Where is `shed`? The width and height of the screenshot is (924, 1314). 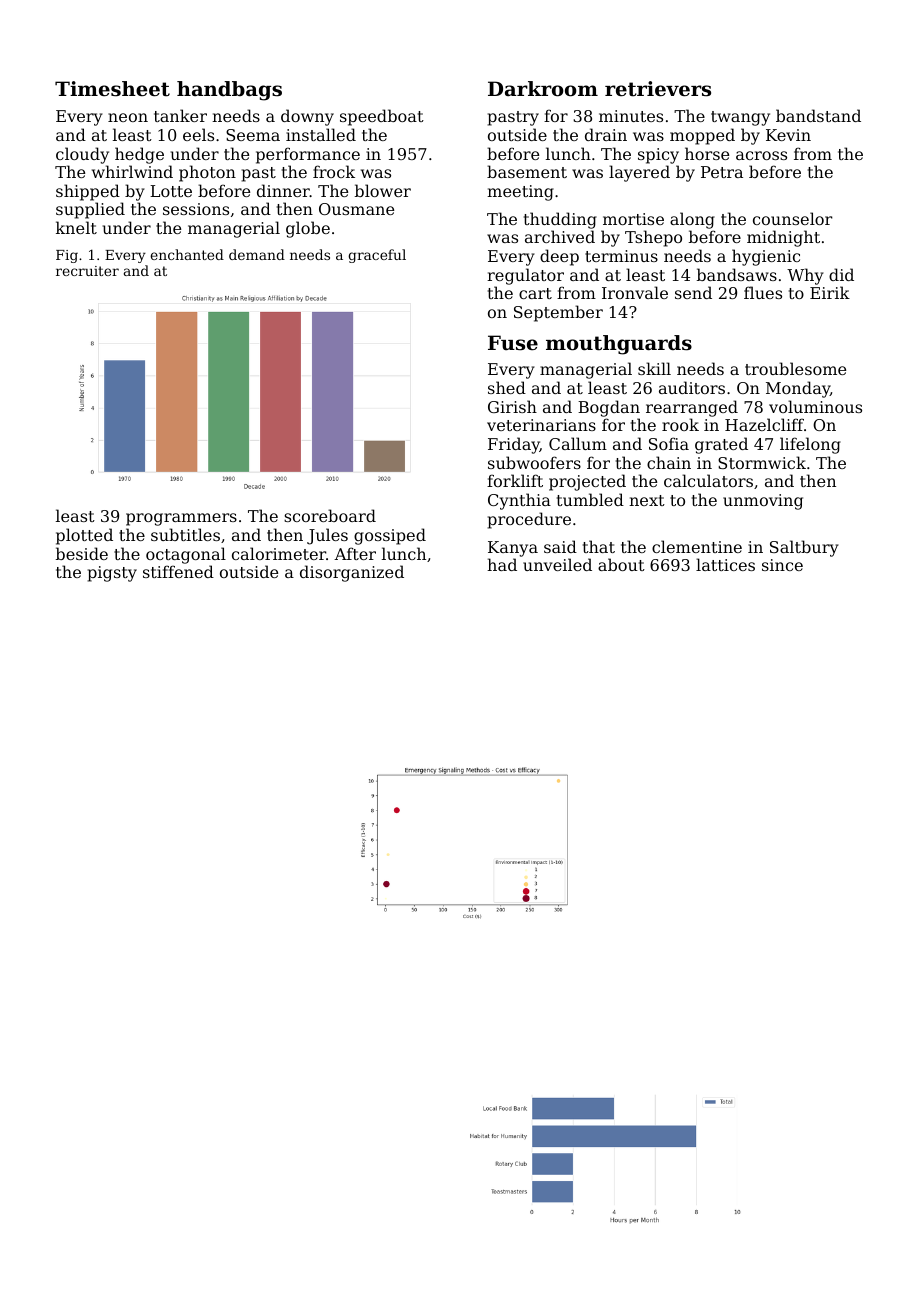 shed is located at coordinates (507, 387).
